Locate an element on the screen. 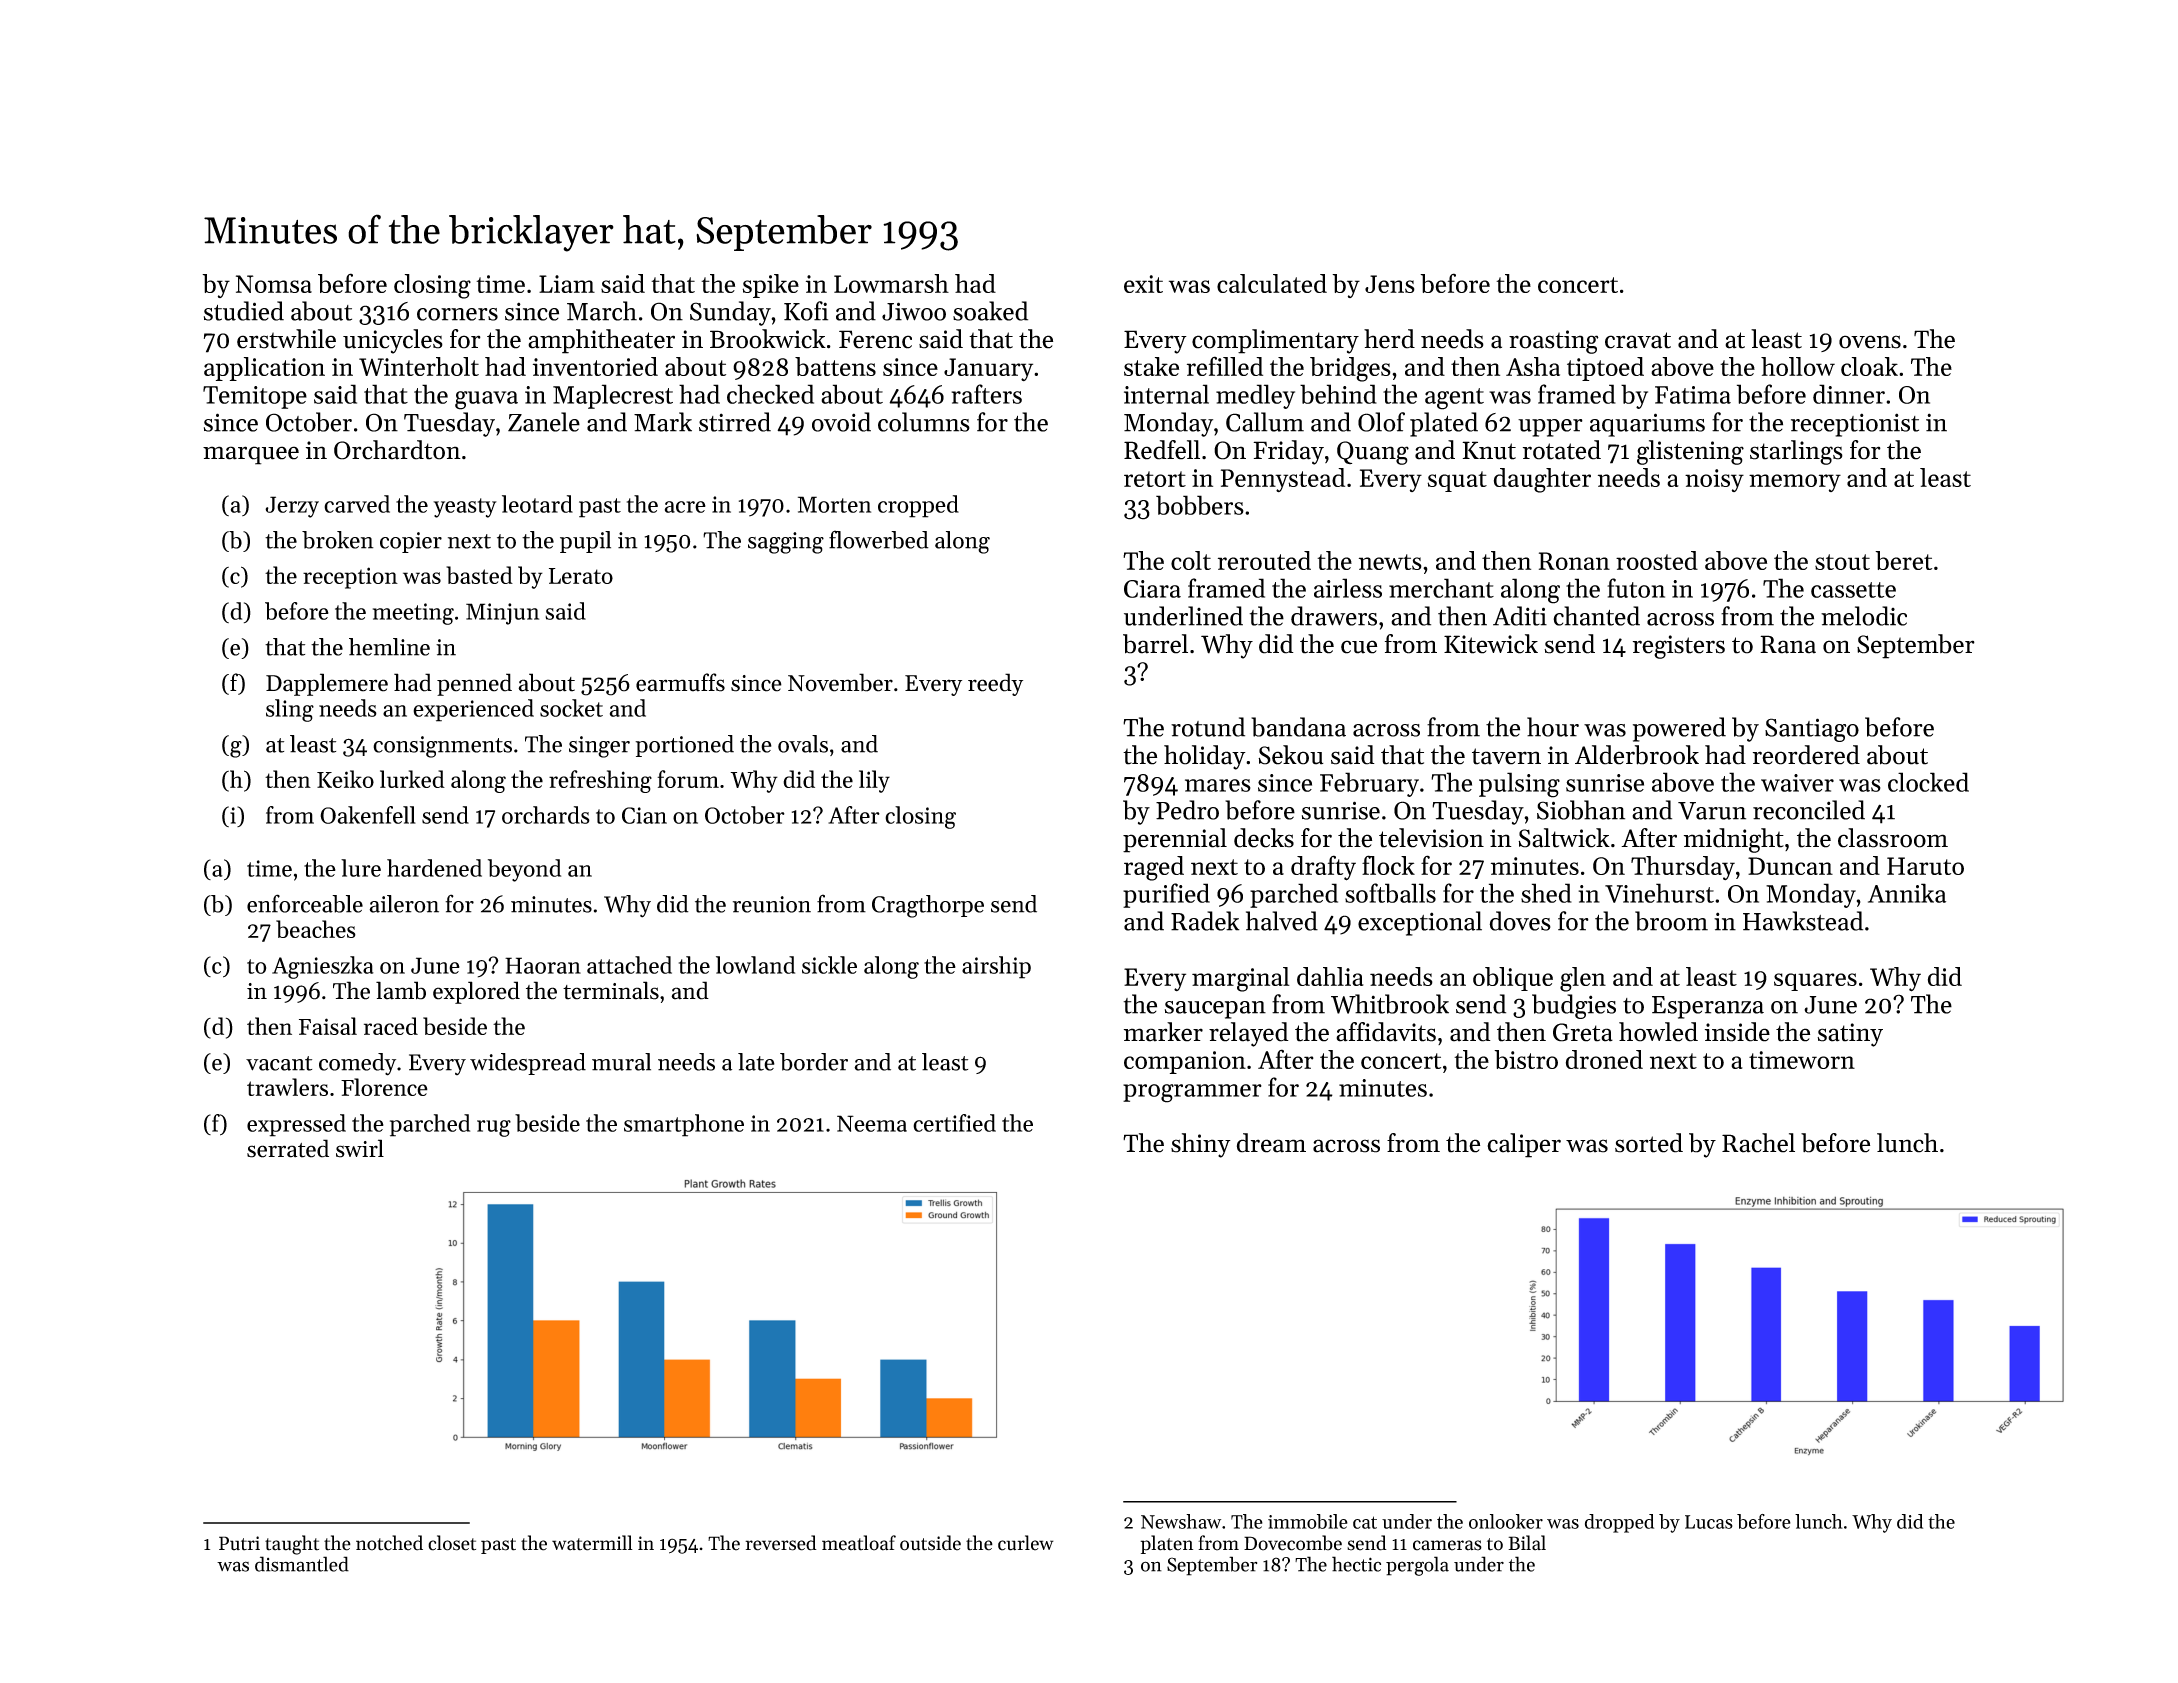 This screenshot has height=1683, width=2178. meatloaf is located at coordinates (859, 1543).
